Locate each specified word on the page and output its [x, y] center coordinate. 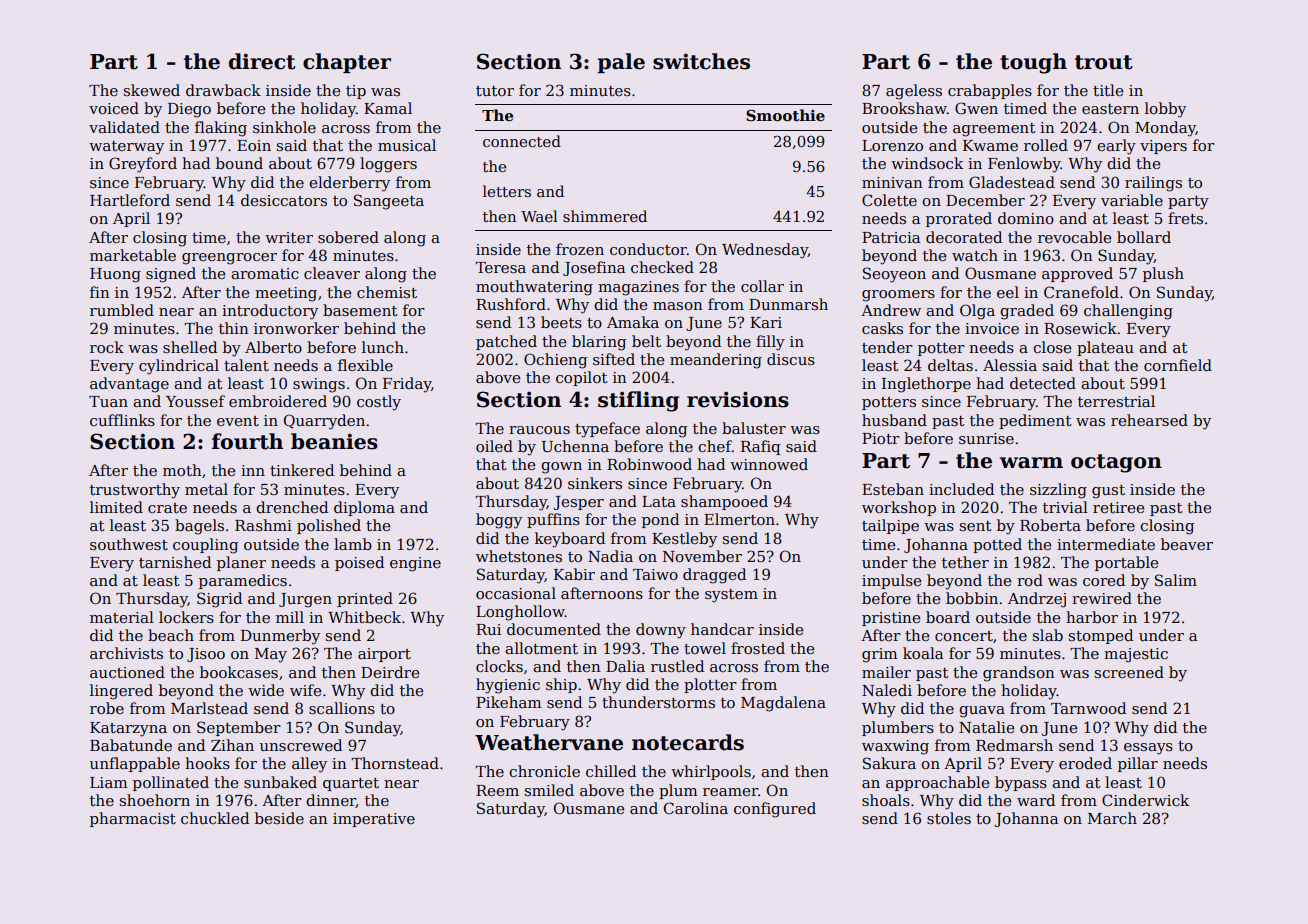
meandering [716, 361]
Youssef [195, 401]
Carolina [696, 808]
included [961, 489]
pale [621, 63]
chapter [347, 63]
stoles [949, 818]
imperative [374, 820]
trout [1104, 62]
